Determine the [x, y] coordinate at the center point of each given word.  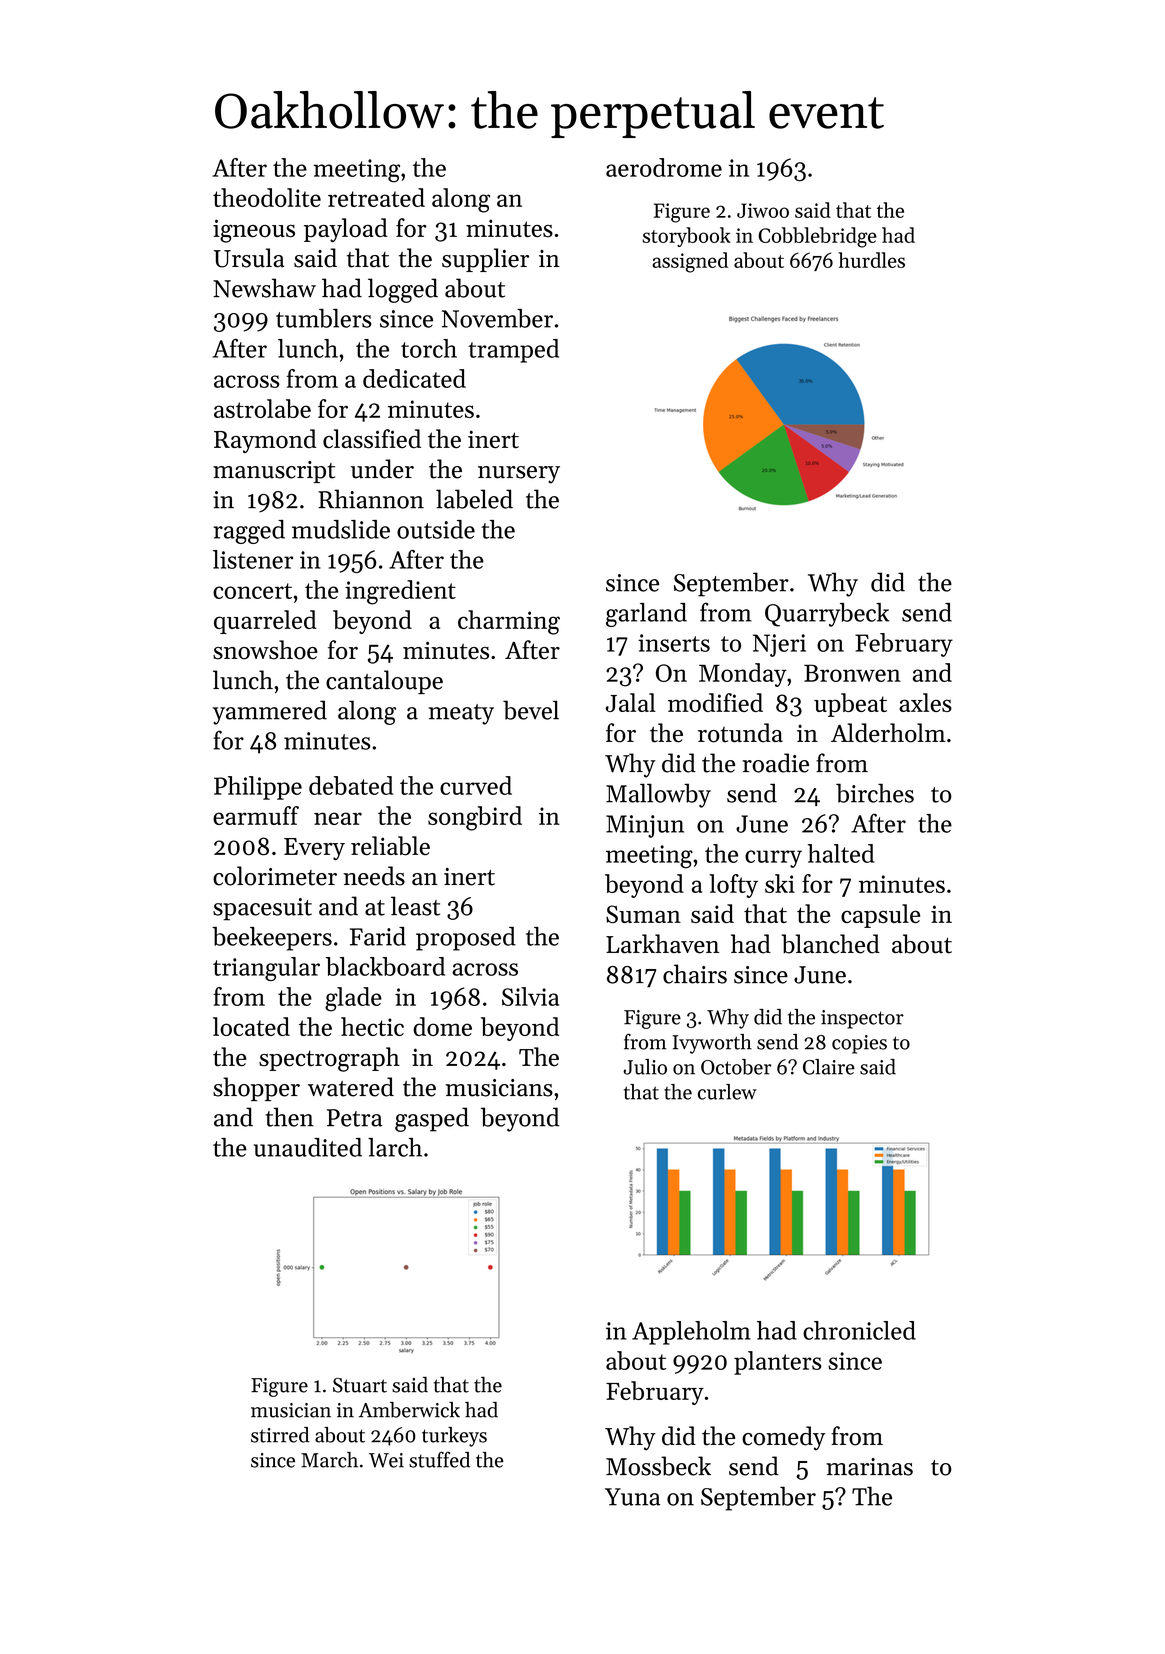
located [251, 1026]
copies [859, 1044]
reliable [390, 846]
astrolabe [262, 408]
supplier [485, 260]
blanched [831, 944]
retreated [376, 197]
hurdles [871, 260]
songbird [475, 818]
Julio [645, 1067]
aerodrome [664, 167]
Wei [386, 1460]
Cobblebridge [818, 237]
